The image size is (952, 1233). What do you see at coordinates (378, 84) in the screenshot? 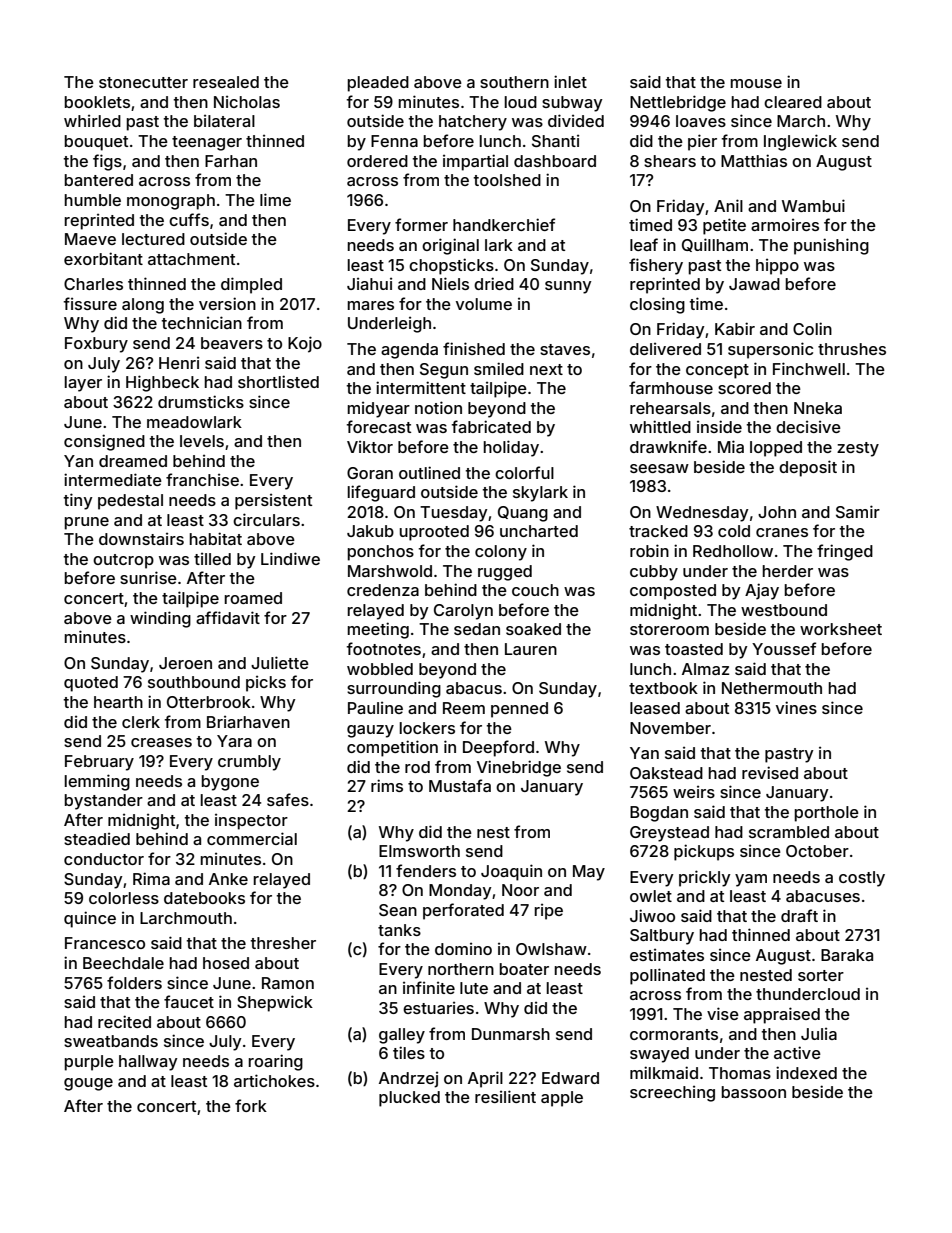
I see `pleaded` at bounding box center [378, 84].
